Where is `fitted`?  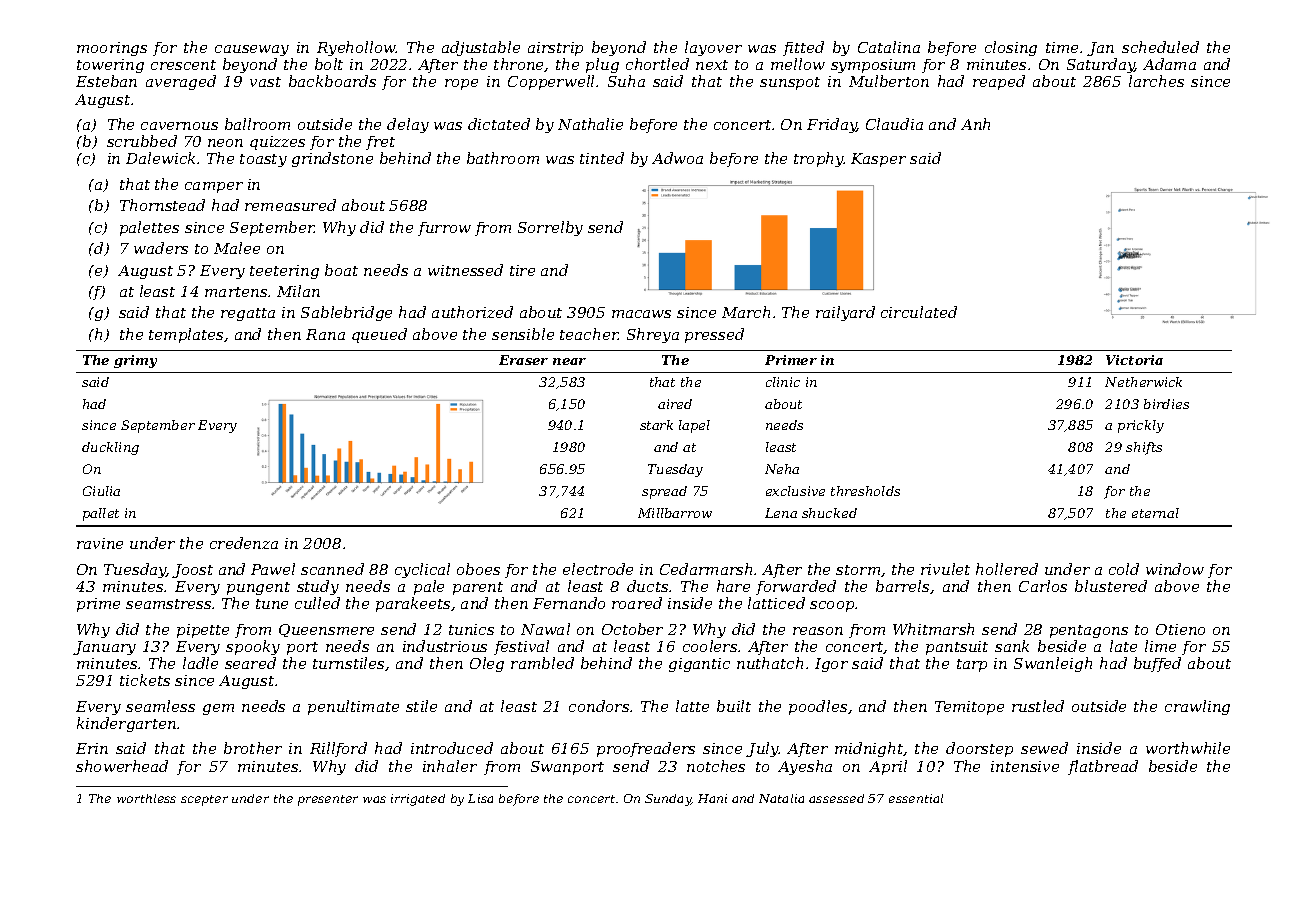 fitted is located at coordinates (803, 48).
